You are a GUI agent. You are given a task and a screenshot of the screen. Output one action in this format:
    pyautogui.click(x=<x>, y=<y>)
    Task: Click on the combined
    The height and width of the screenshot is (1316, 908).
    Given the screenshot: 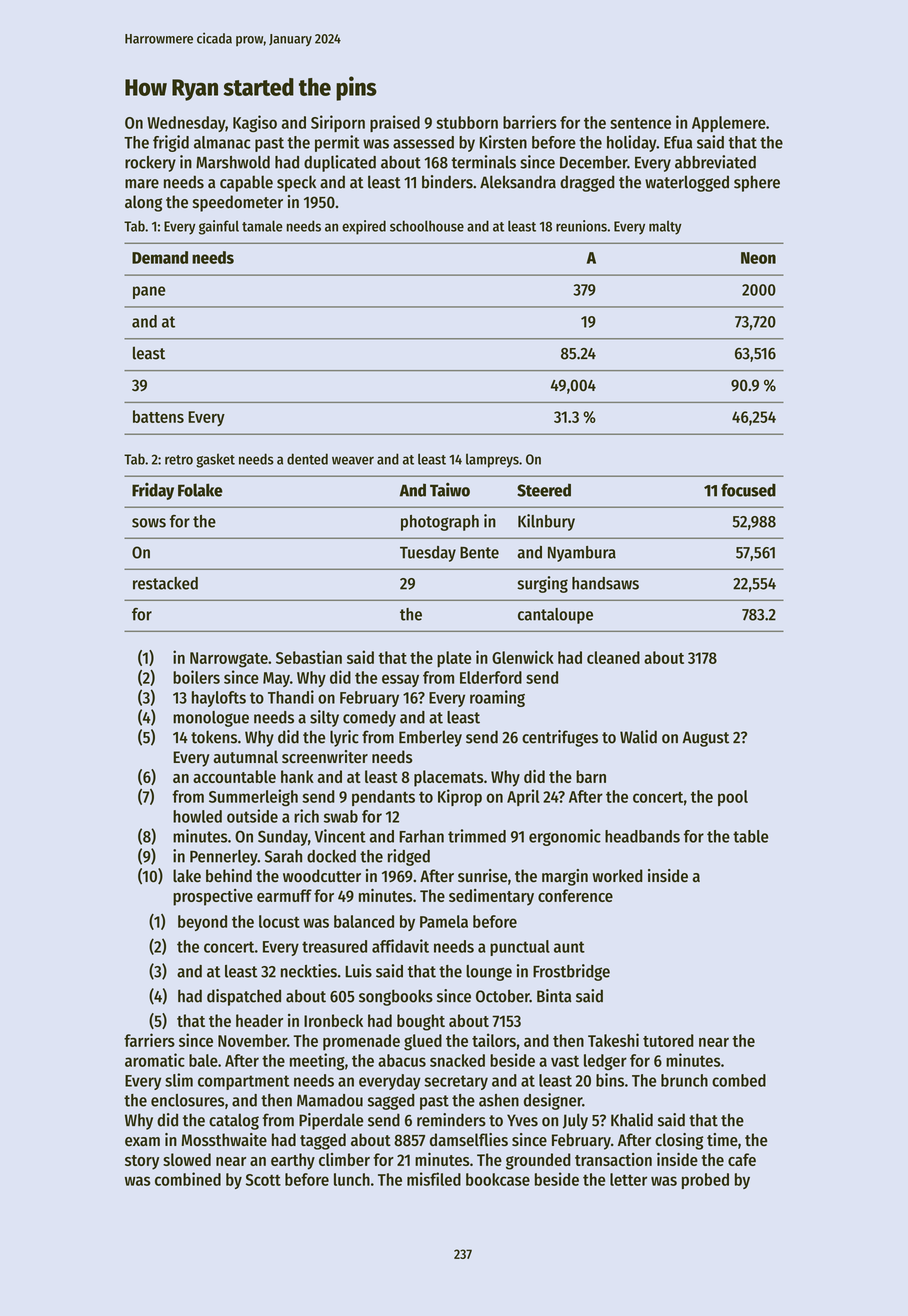 What is the action you would take?
    pyautogui.click(x=188, y=1179)
